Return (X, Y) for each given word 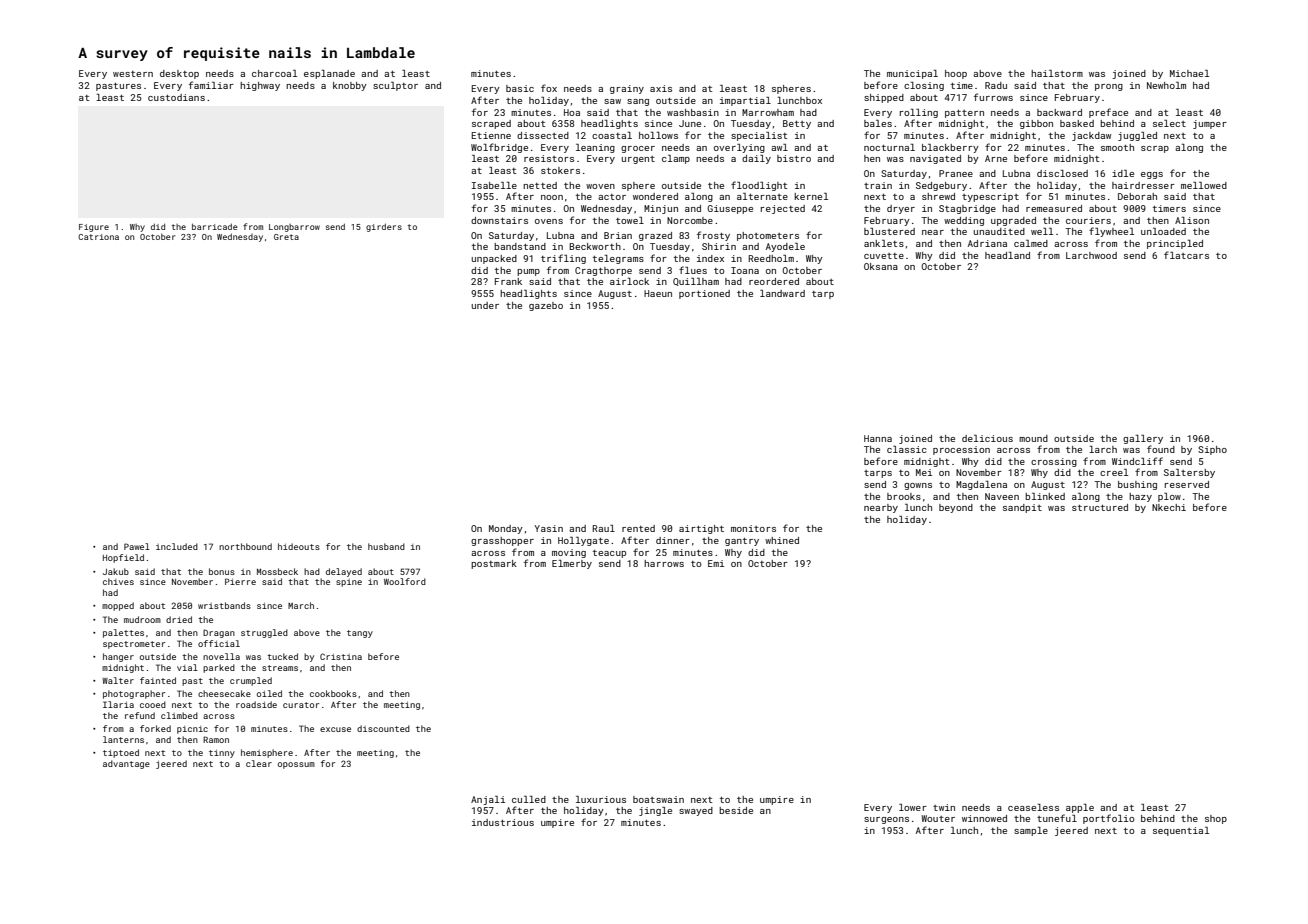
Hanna (878, 438)
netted (540, 185)
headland (1007, 255)
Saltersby (1189, 473)
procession (961, 450)
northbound (245, 546)
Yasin (549, 528)
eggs (1152, 175)
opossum (296, 765)
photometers (768, 236)
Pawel (137, 546)
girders (384, 227)
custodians (176, 97)
